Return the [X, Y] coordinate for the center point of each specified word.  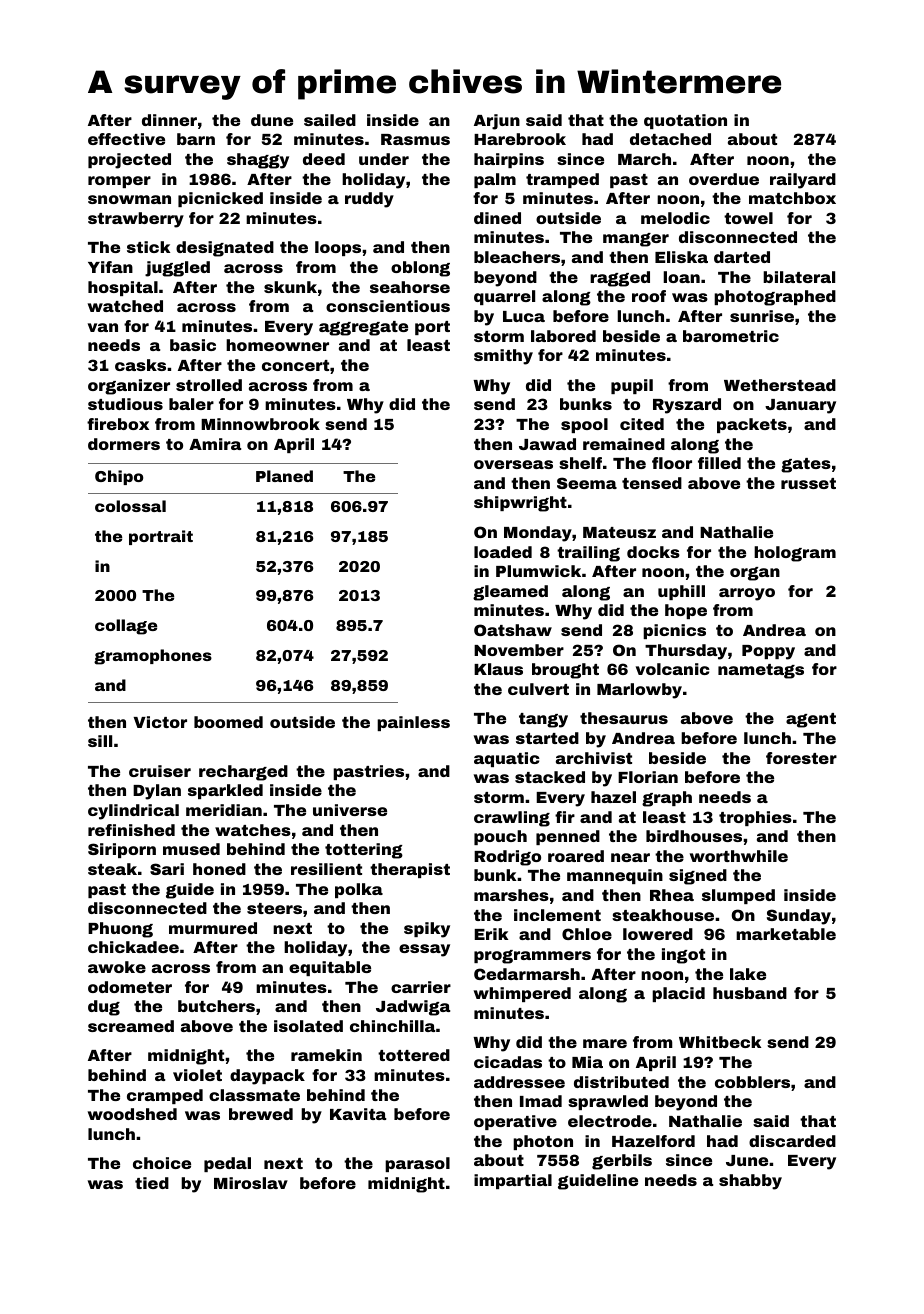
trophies [755, 818]
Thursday [686, 652]
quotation [685, 121]
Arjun [497, 122]
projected [129, 161]
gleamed [510, 593]
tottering [364, 851]
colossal [130, 506]
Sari [167, 869]
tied [152, 1183]
